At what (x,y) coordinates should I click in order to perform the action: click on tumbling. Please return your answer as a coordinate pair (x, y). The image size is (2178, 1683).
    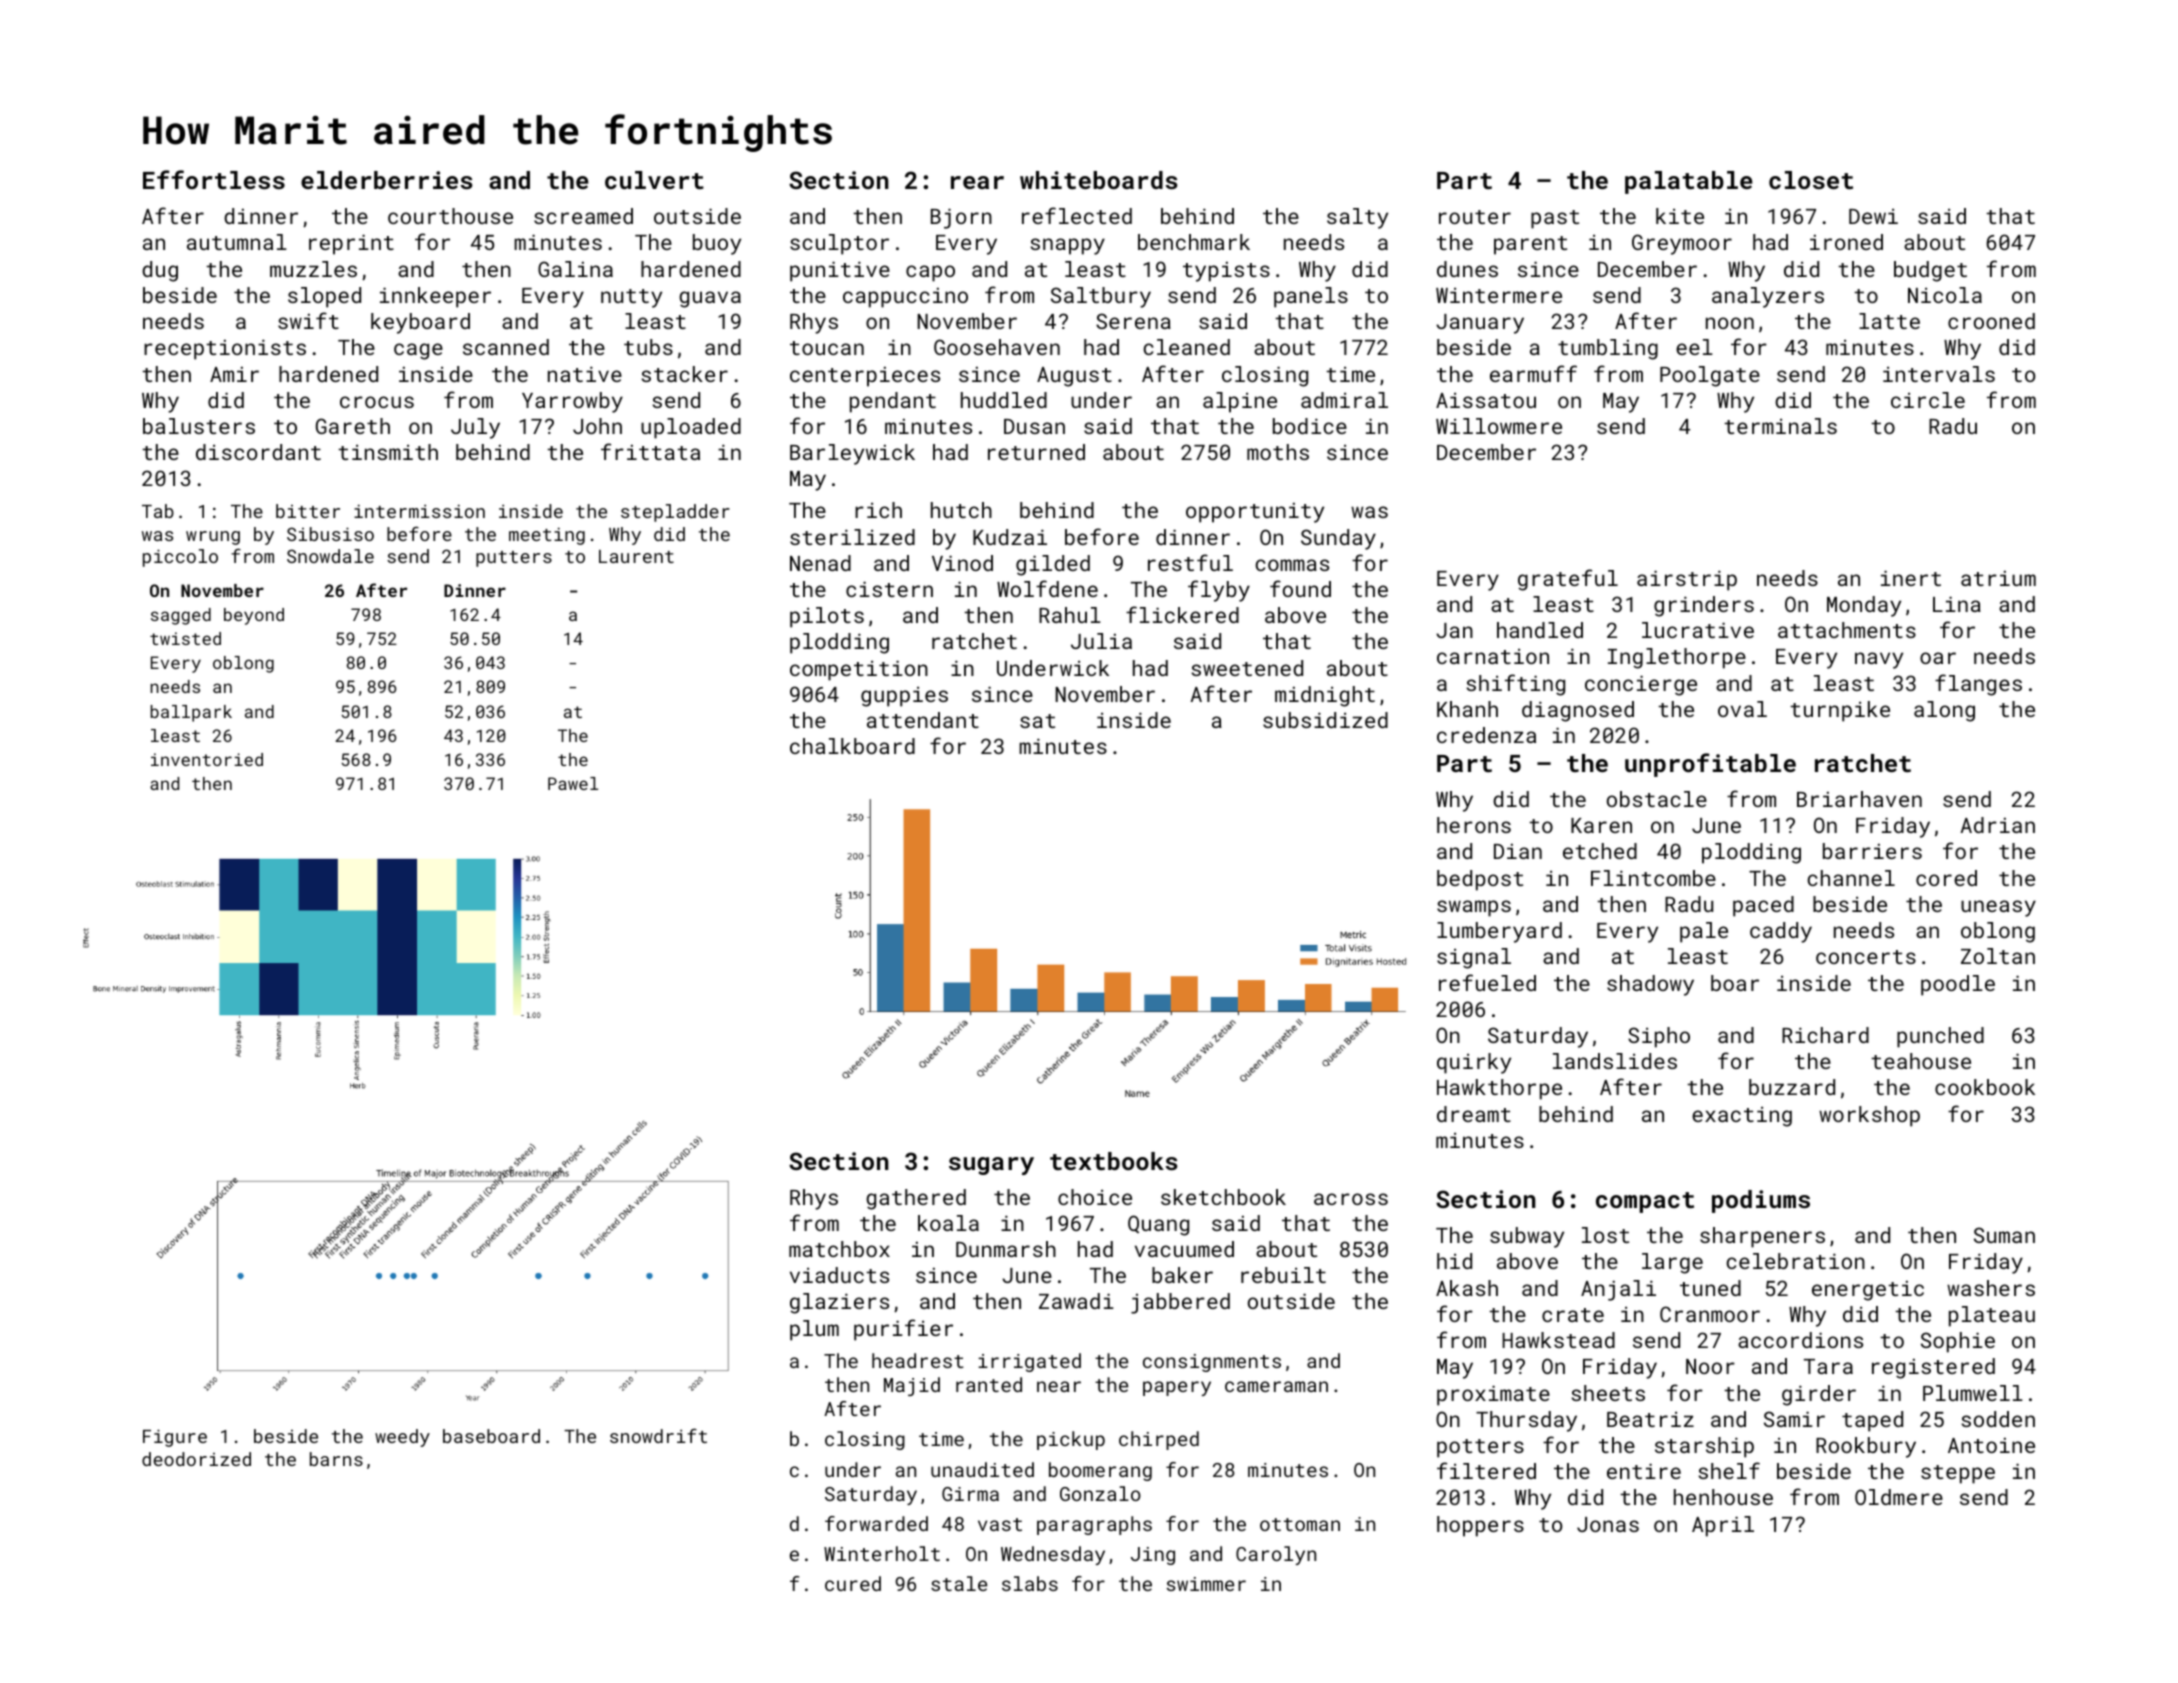
    Looking at the image, I should click on (1608, 349).
